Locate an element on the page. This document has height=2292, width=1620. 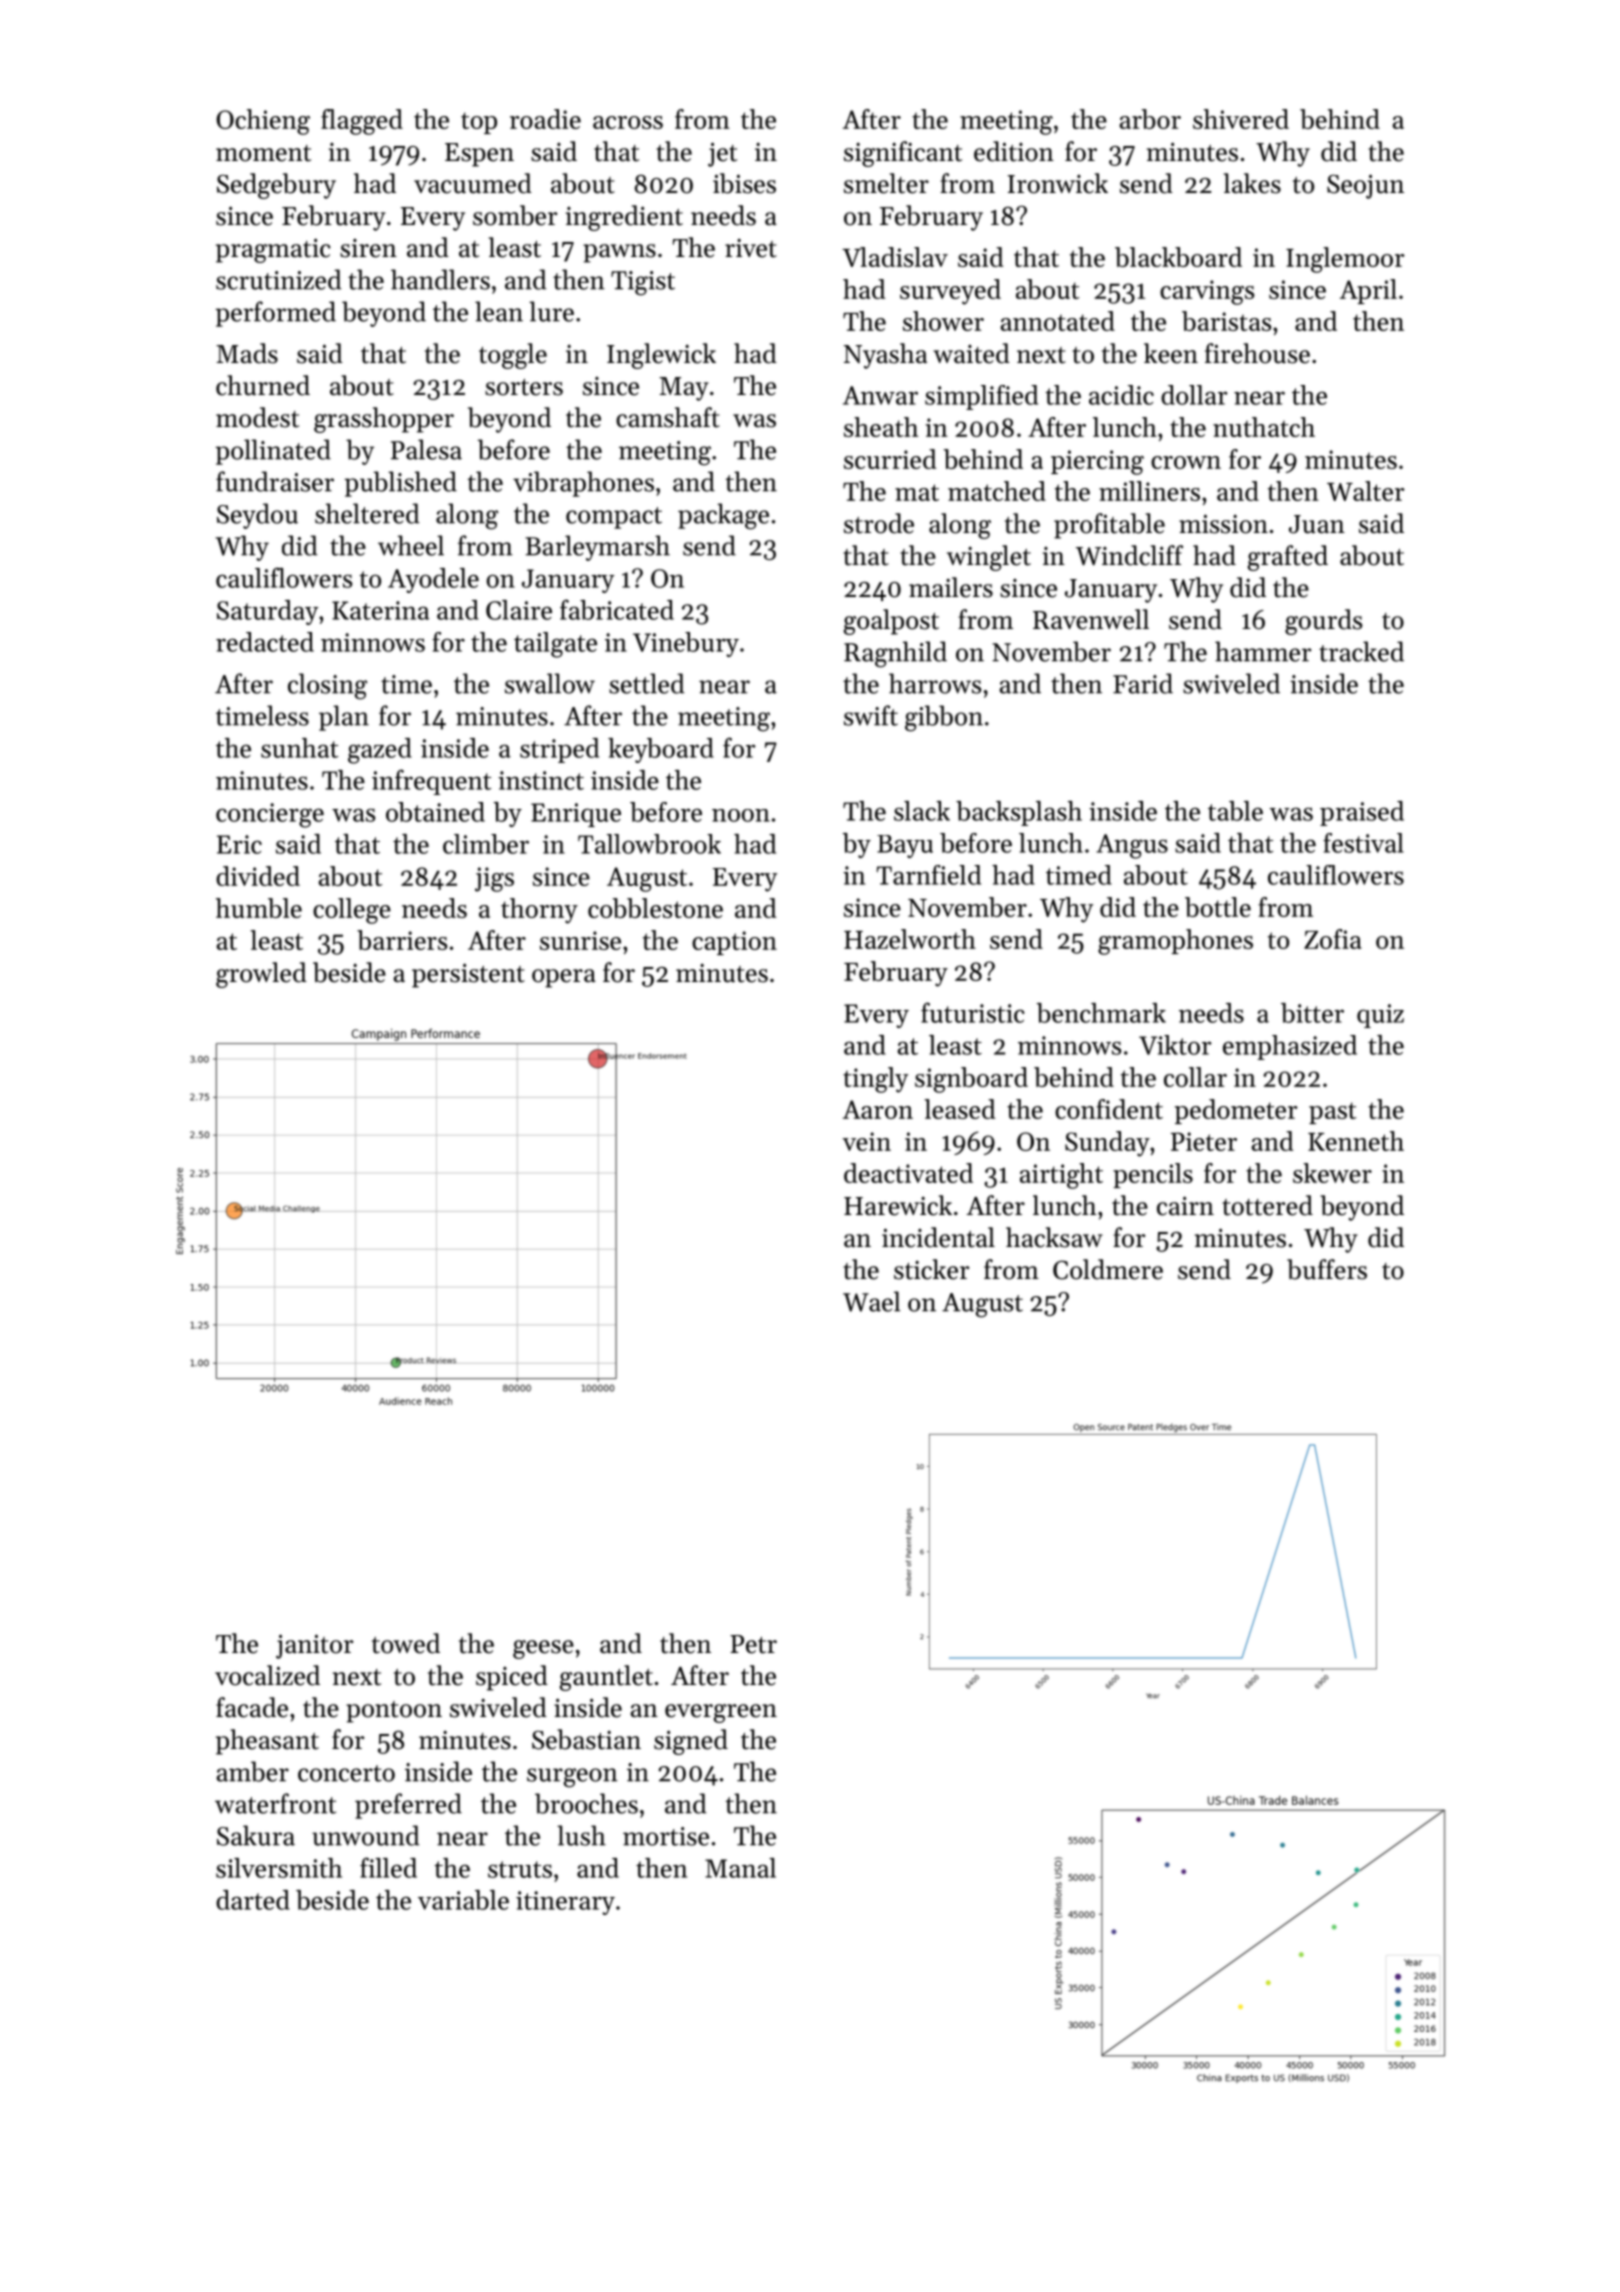
Petr is located at coordinates (753, 1644).
